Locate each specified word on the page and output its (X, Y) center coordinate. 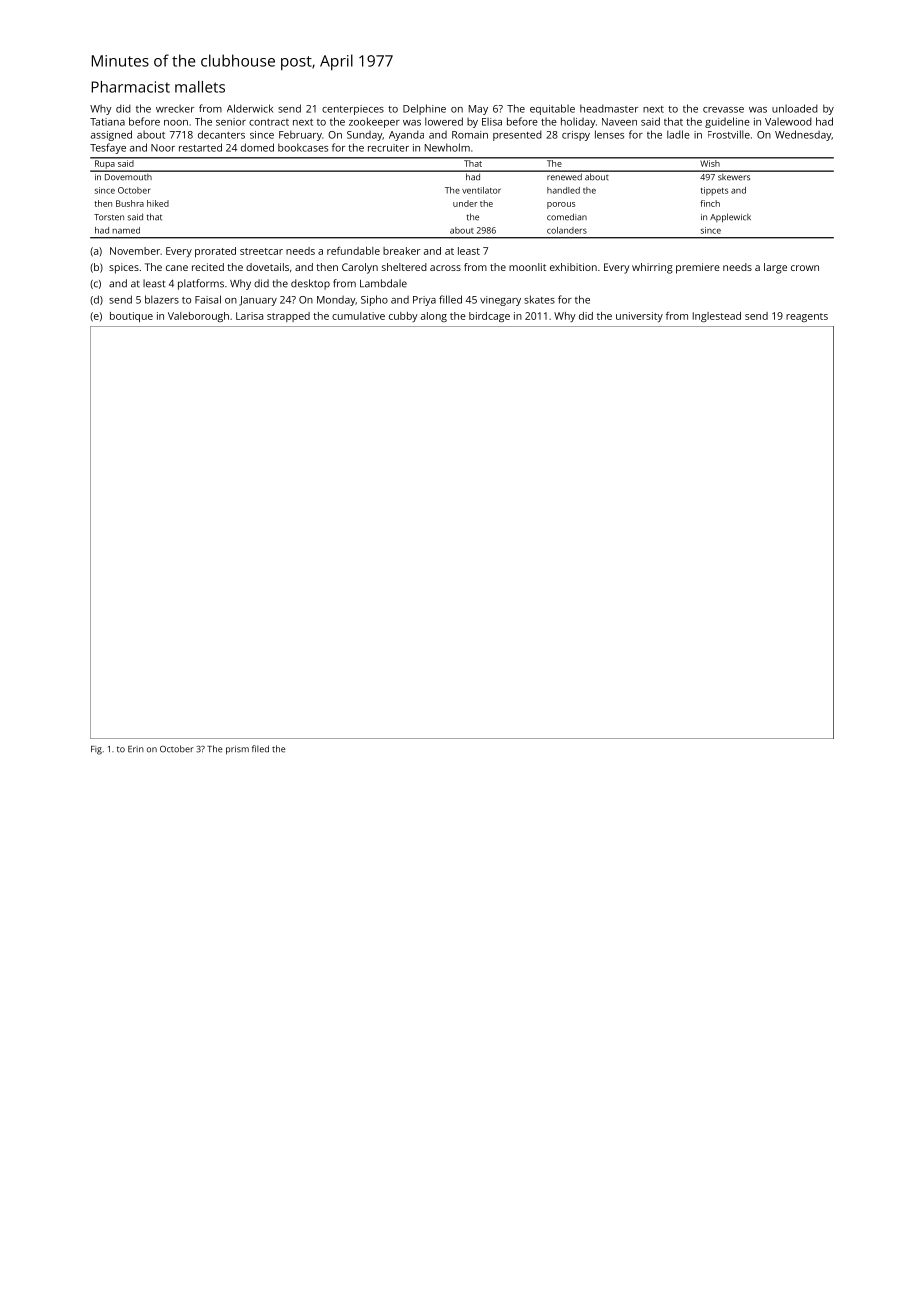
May (478, 110)
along (434, 317)
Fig (96, 750)
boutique (131, 317)
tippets (714, 191)
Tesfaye (108, 148)
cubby (403, 317)
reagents (807, 317)
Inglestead (717, 317)
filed (260, 749)
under (465, 203)
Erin (136, 749)
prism (237, 750)
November (135, 251)
